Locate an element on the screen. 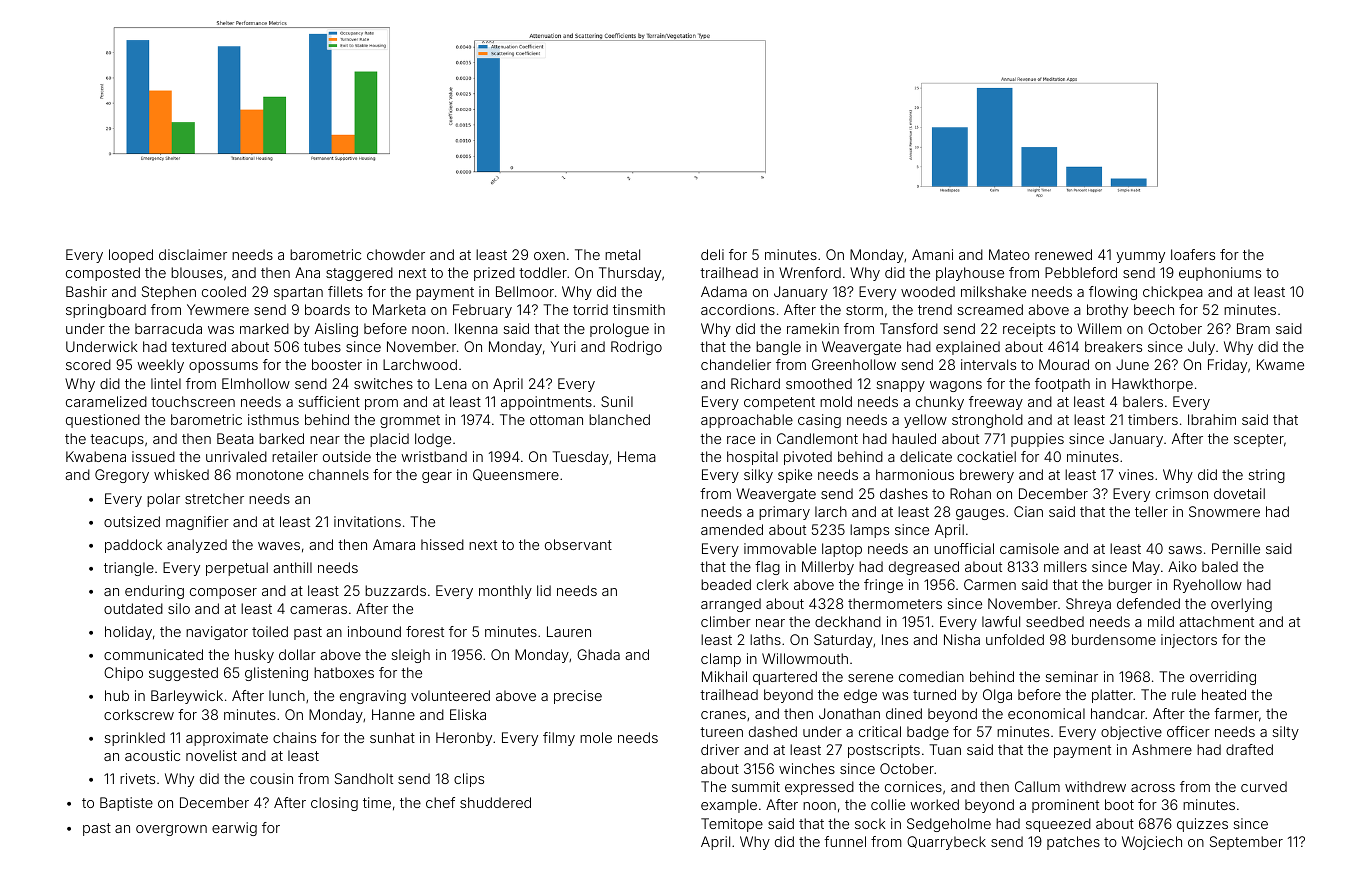 Image resolution: width=1372 pixels, height=887 pixels. hub is located at coordinates (117, 695).
